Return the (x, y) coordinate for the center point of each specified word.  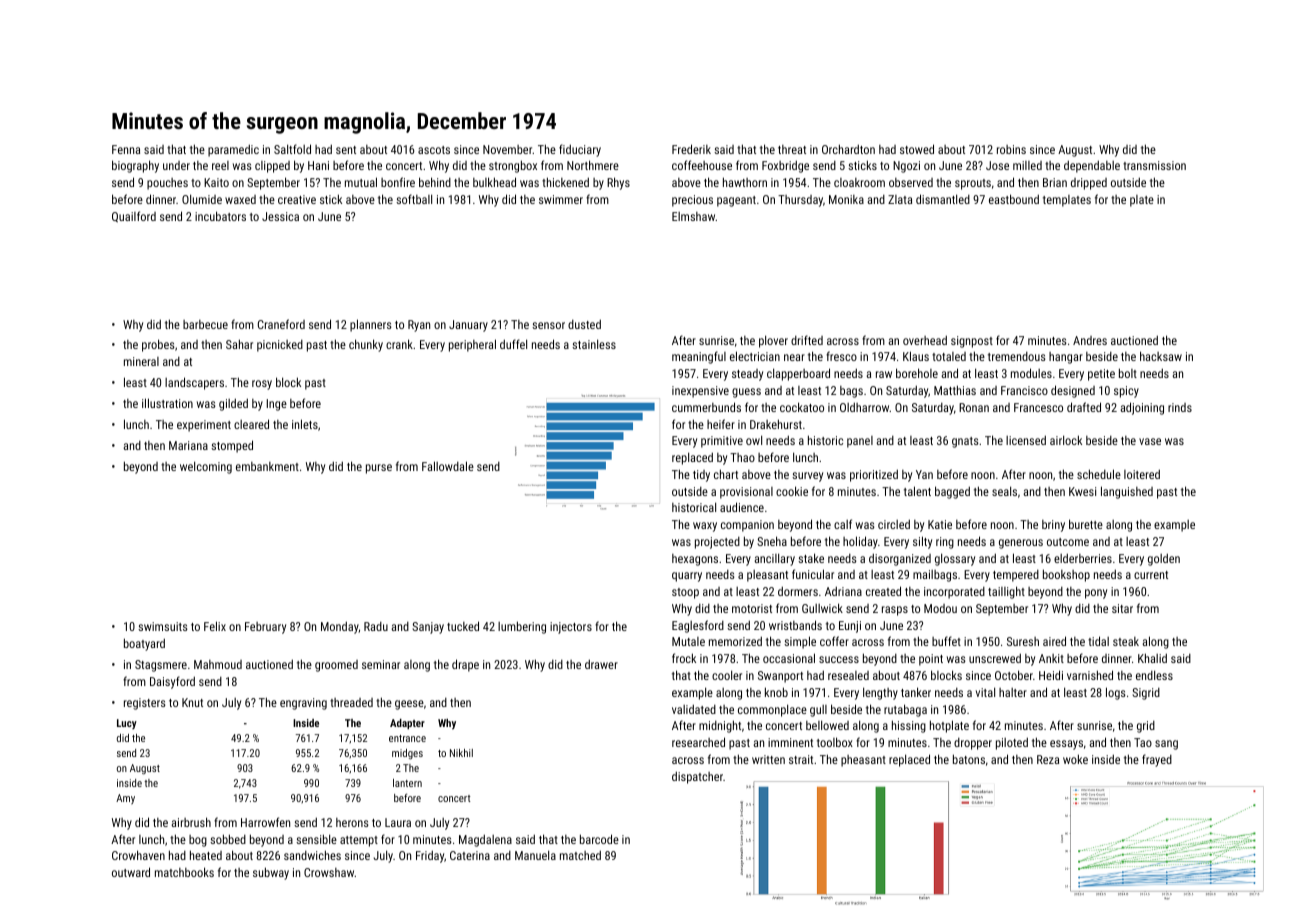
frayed (1157, 760)
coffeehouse (702, 165)
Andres (1090, 340)
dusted (584, 324)
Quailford (134, 216)
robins (1011, 149)
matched (580, 855)
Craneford (281, 324)
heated (206, 855)
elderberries (1083, 558)
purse (379, 469)
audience (742, 507)
